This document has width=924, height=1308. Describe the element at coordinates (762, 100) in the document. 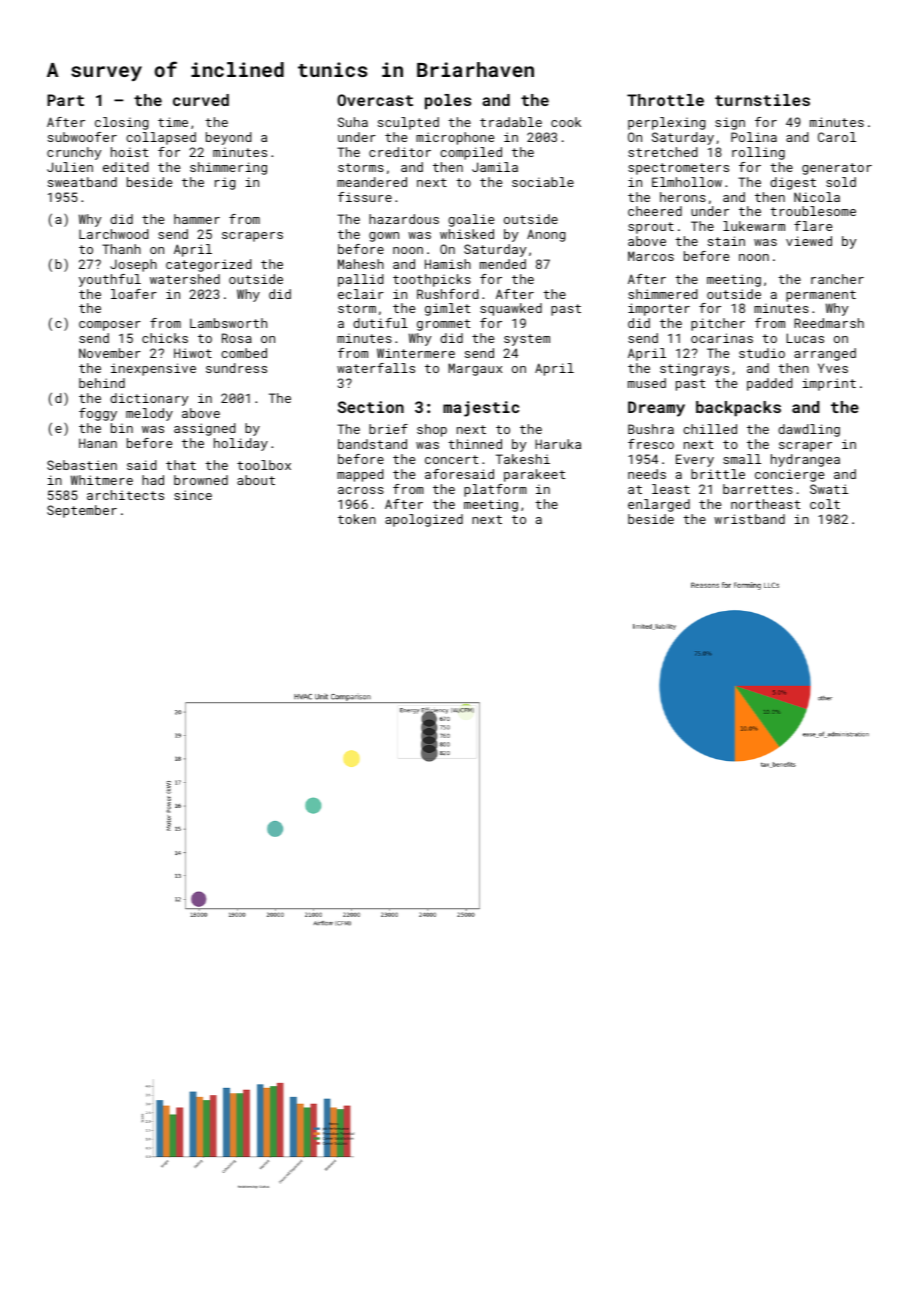

I see `turnstiles` at that location.
